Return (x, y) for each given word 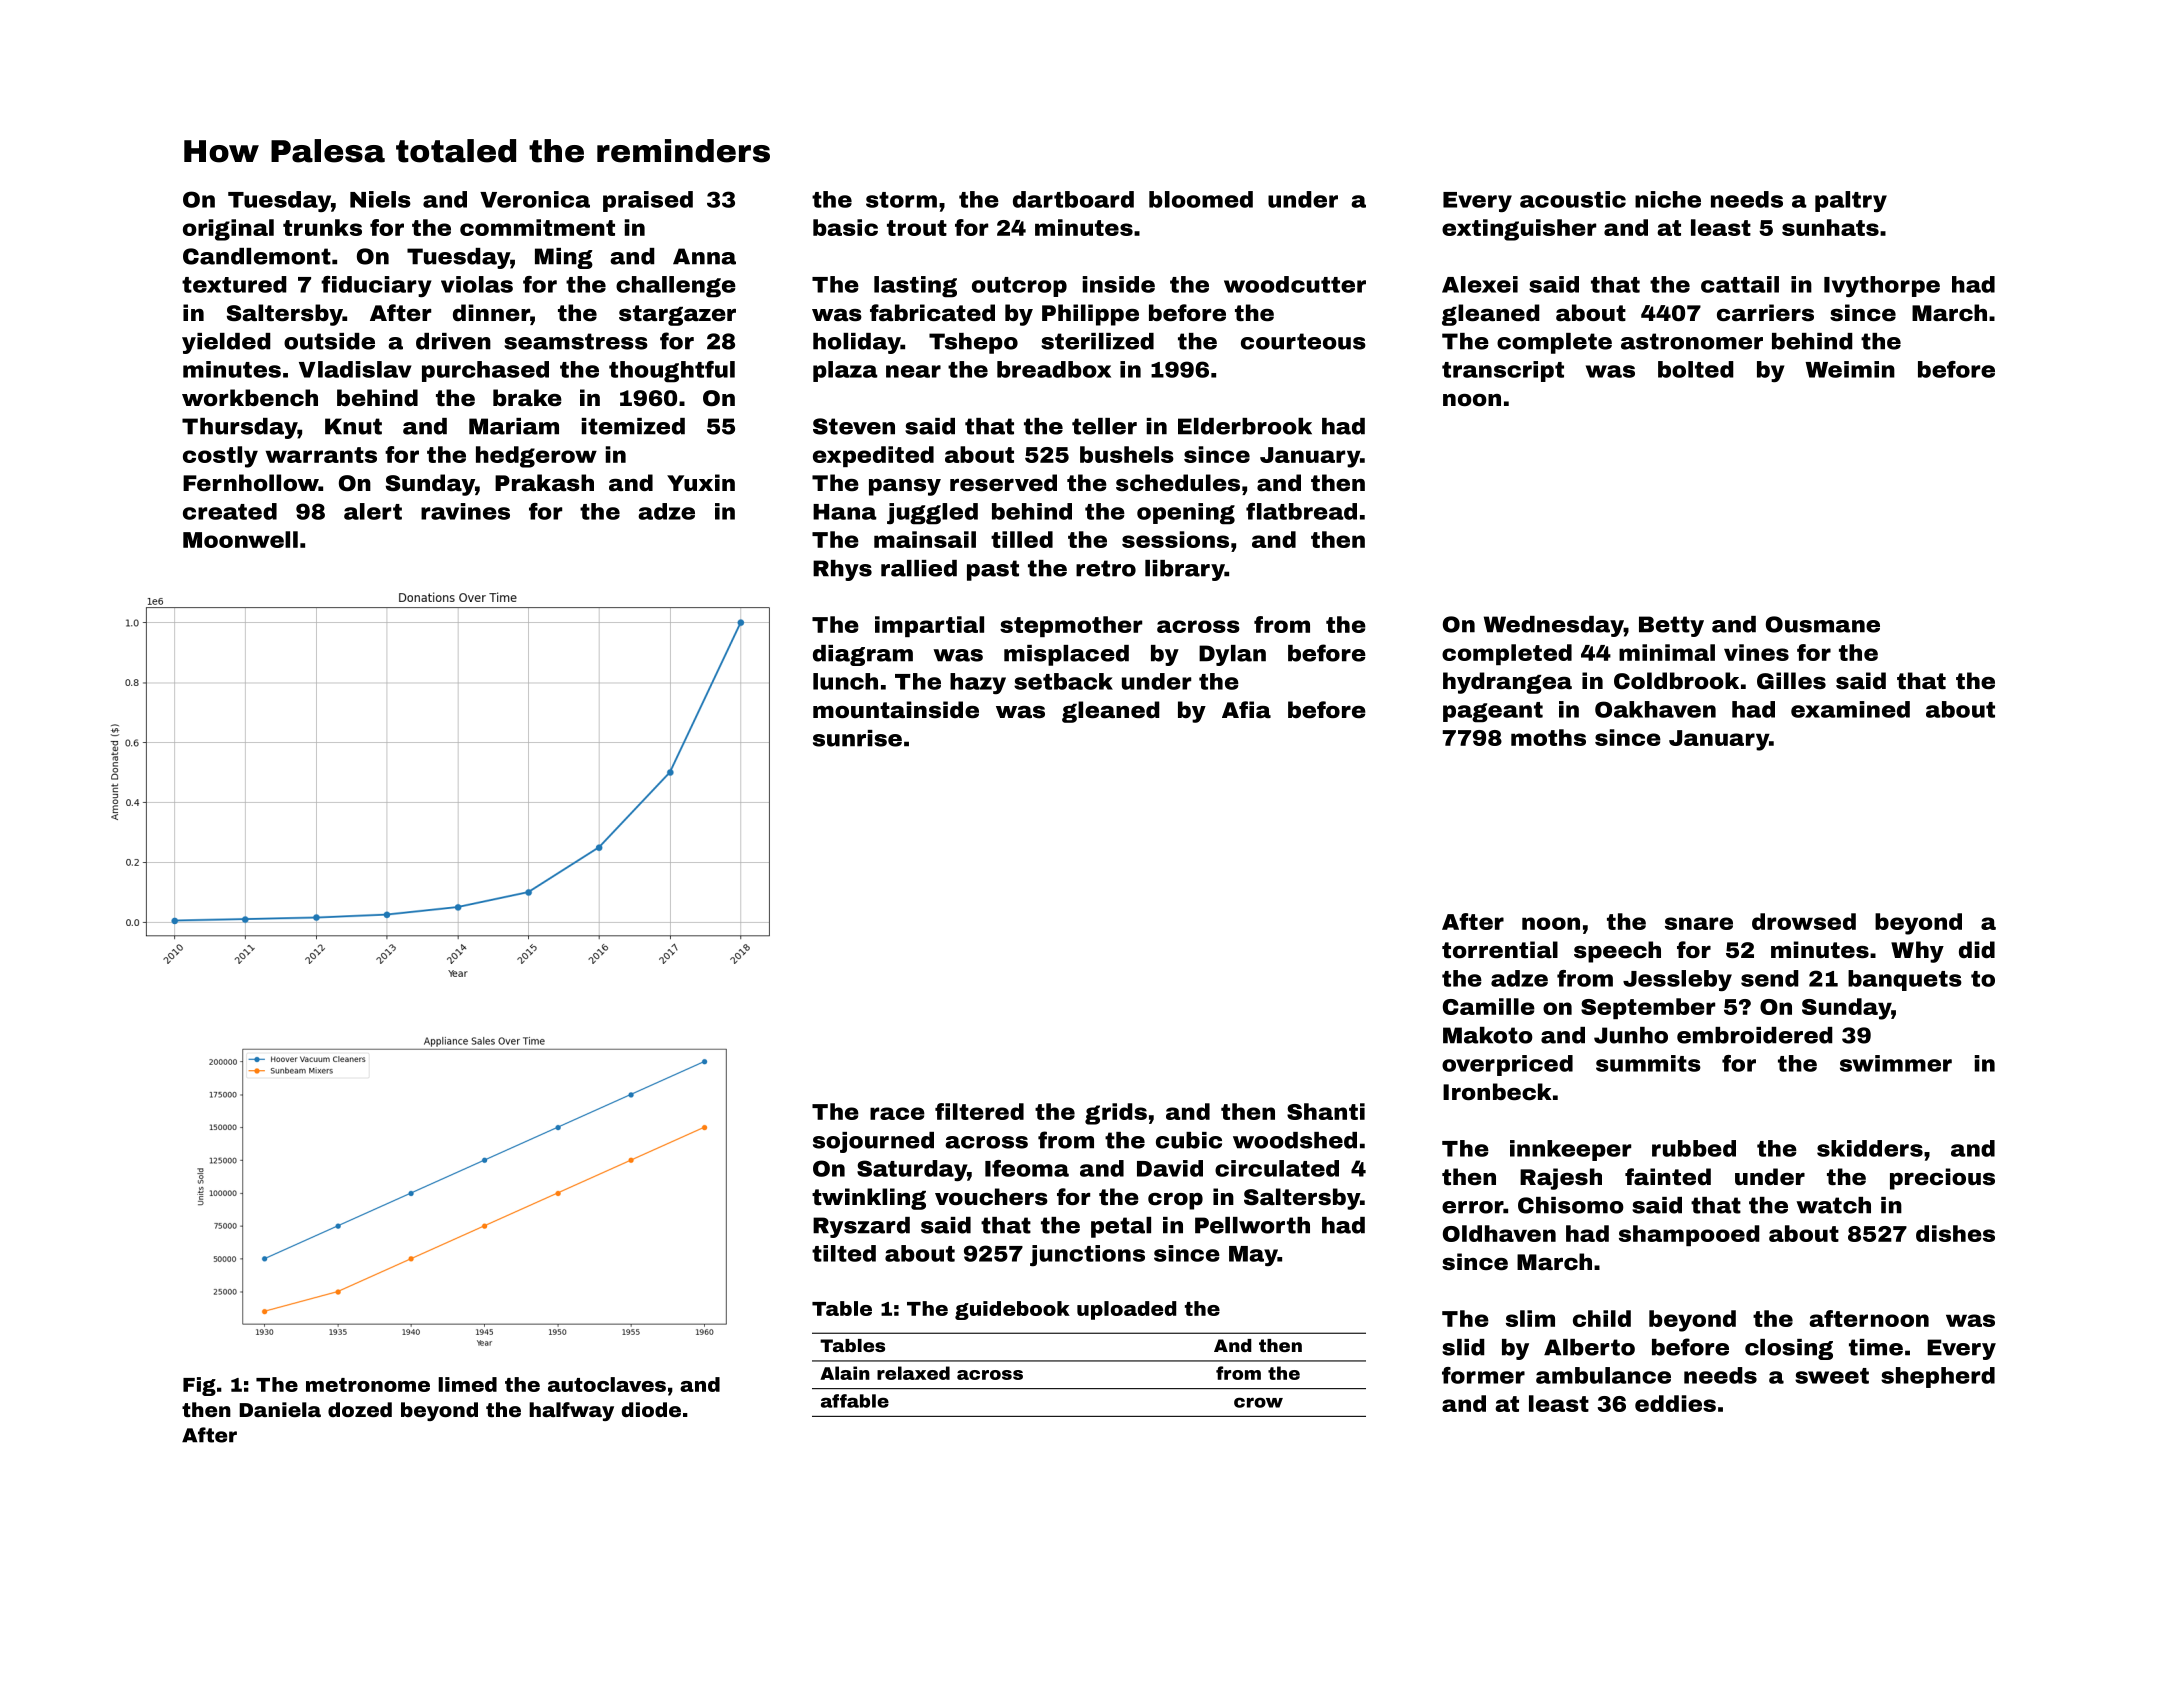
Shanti (1326, 1111)
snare (1699, 923)
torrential (1500, 950)
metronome (368, 1385)
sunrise (857, 738)
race (897, 1113)
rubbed (1694, 1148)
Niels (380, 199)
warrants (321, 455)
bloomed (1201, 199)
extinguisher (1519, 230)
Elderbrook (1245, 426)
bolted (1696, 369)
